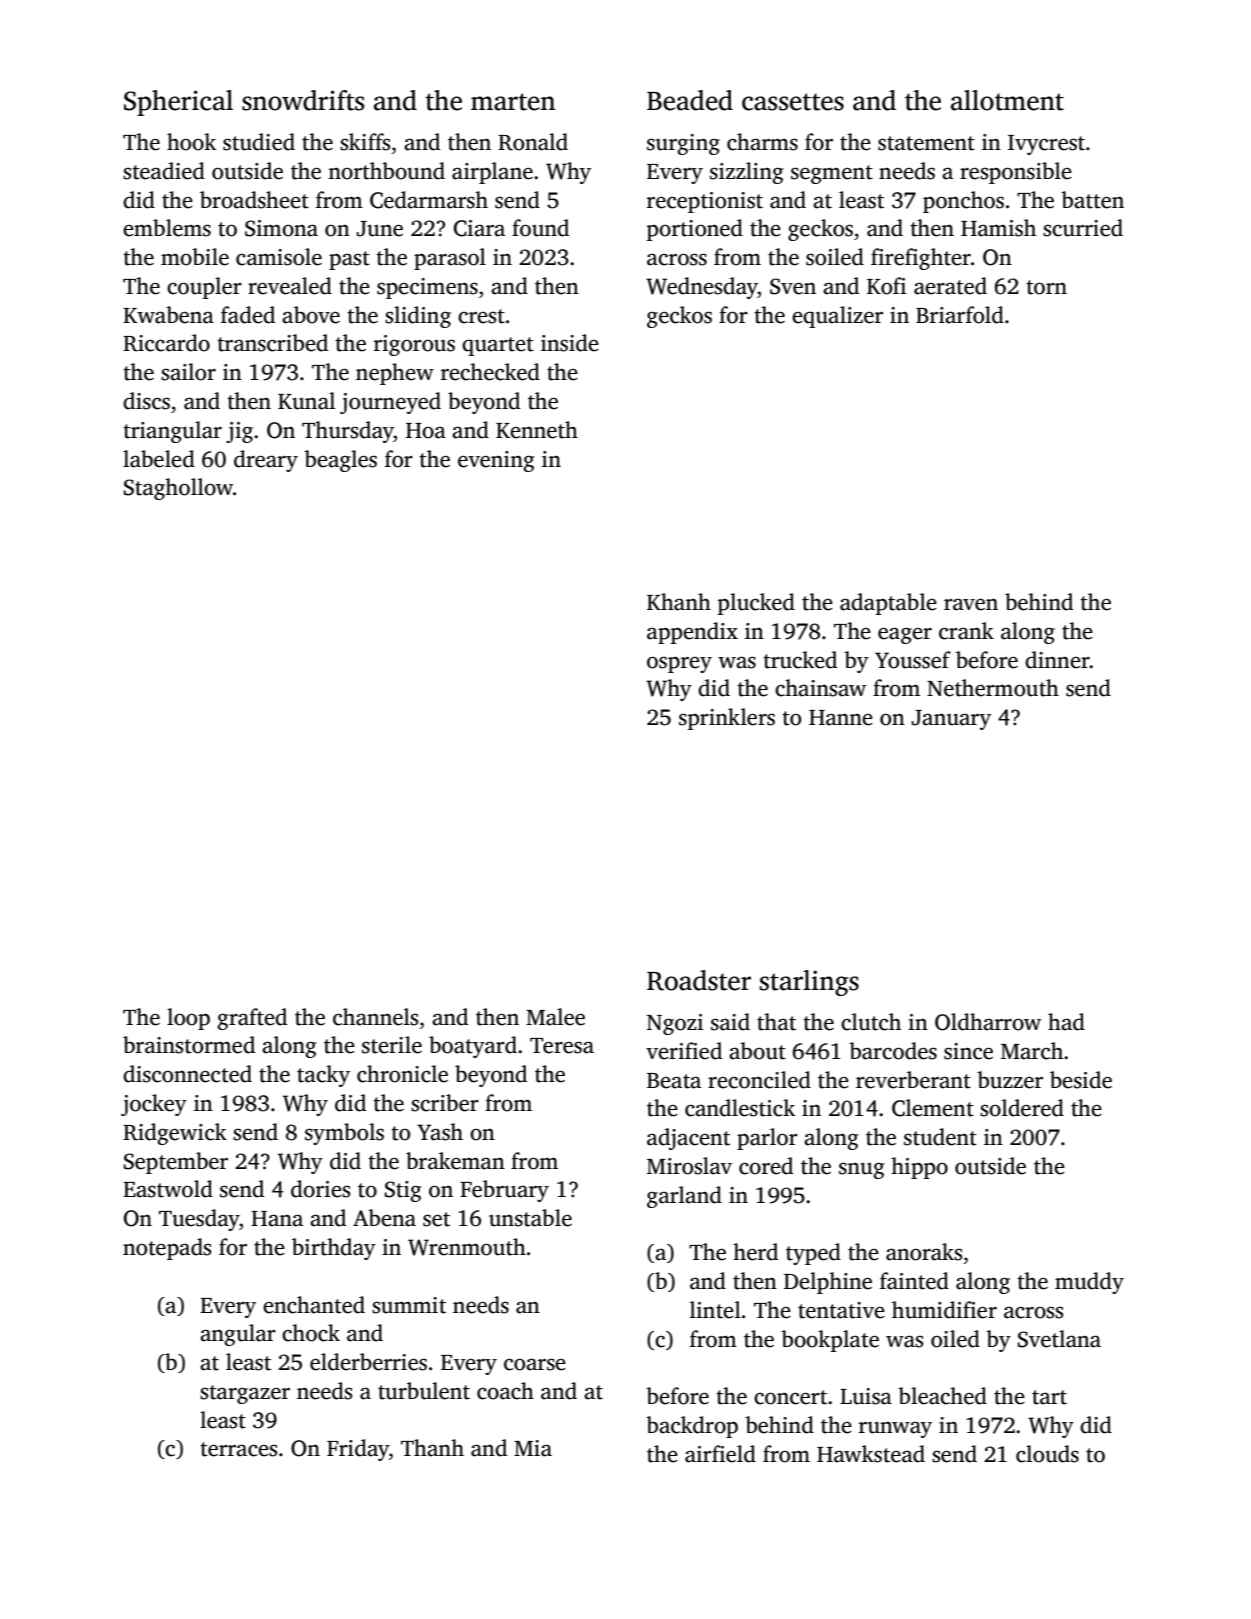 Image resolution: width=1251 pixels, height=1619 pixels. Describe the element at coordinates (266, 461) in the page. I see `dreary` at that location.
